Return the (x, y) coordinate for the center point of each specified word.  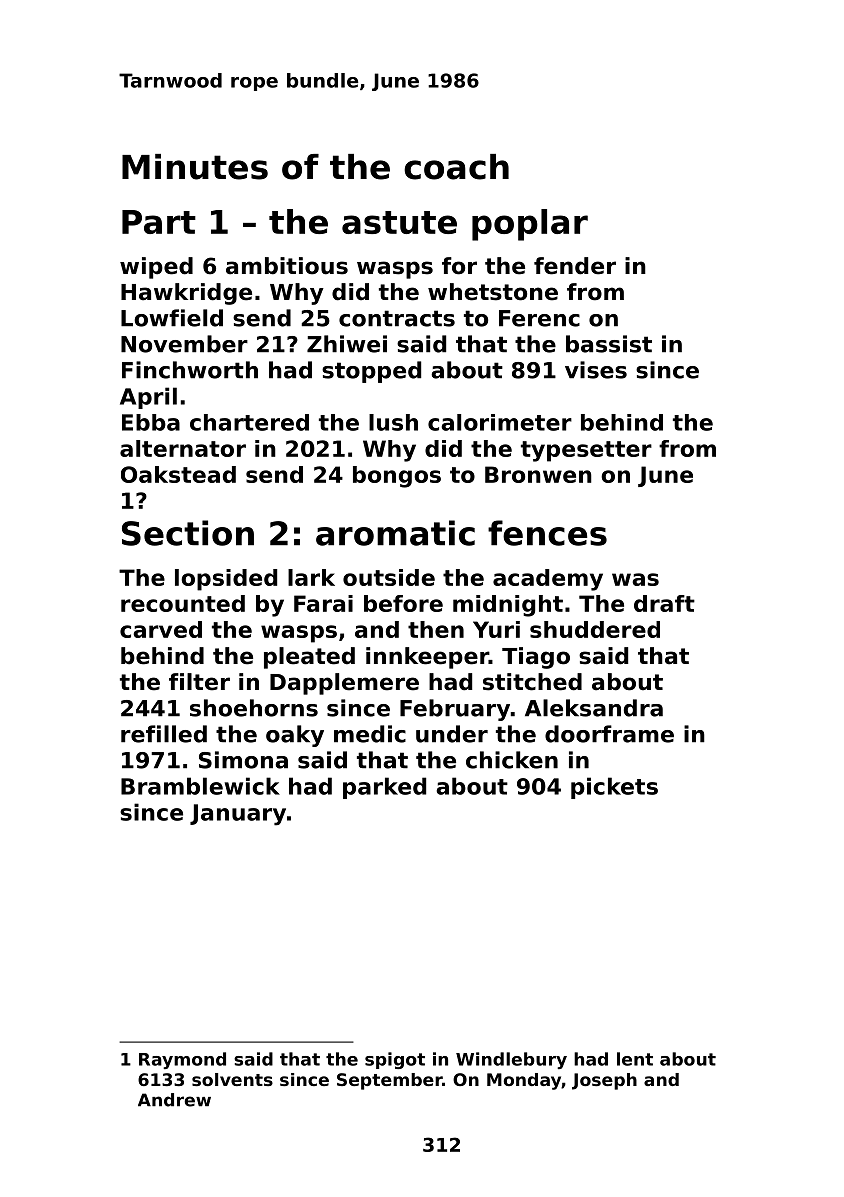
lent (635, 1059)
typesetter (586, 451)
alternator (183, 448)
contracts (397, 318)
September (389, 1081)
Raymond (182, 1060)
